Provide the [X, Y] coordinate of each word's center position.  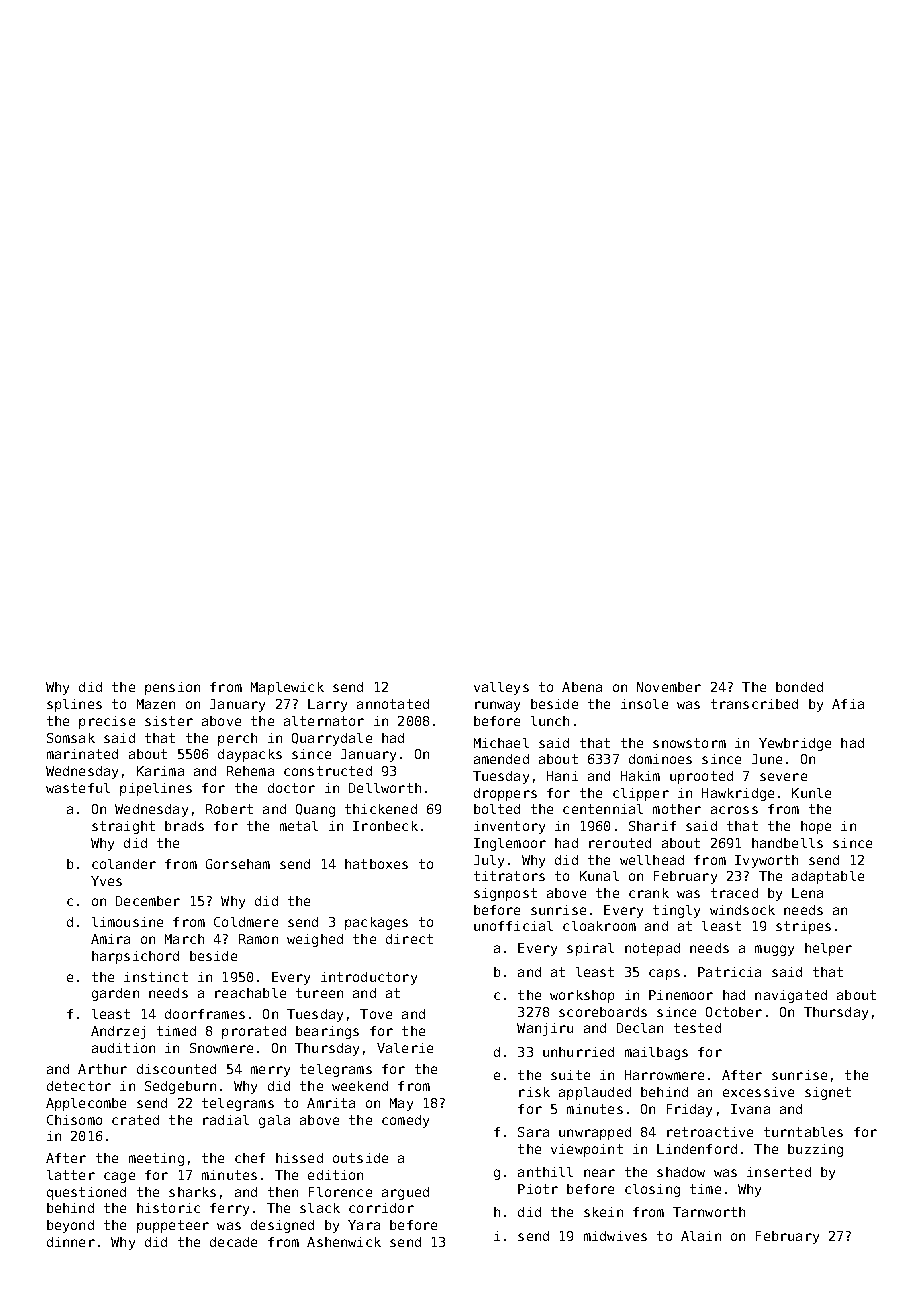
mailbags [656, 1053]
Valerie [405, 1048]
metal [299, 826]
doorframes [205, 1014]
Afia [848, 704]
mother [677, 809]
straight [123, 827]
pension [172, 688]
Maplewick [287, 688]
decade [233, 1242]
